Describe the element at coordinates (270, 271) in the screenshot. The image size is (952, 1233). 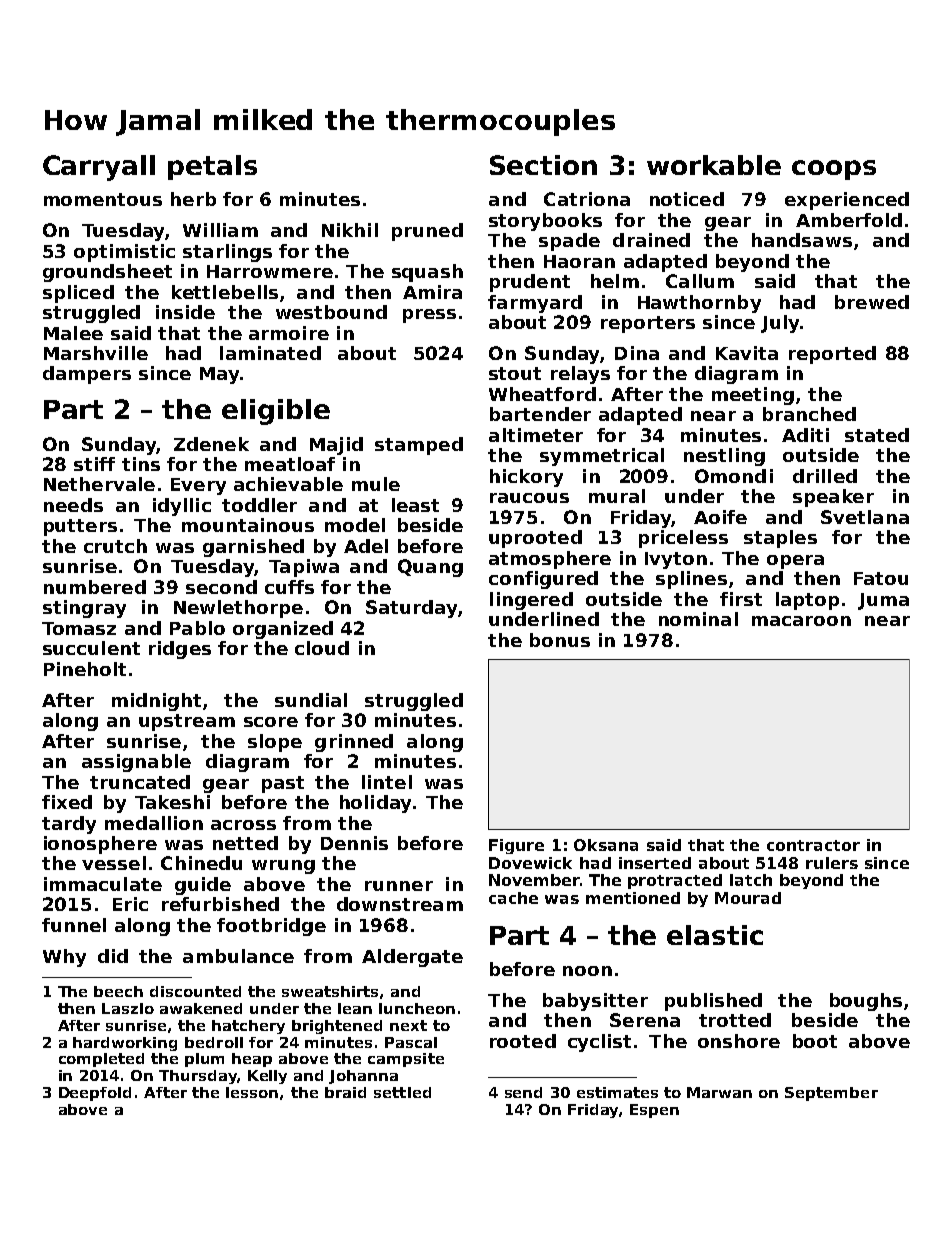
I see `Harrowmere` at that location.
